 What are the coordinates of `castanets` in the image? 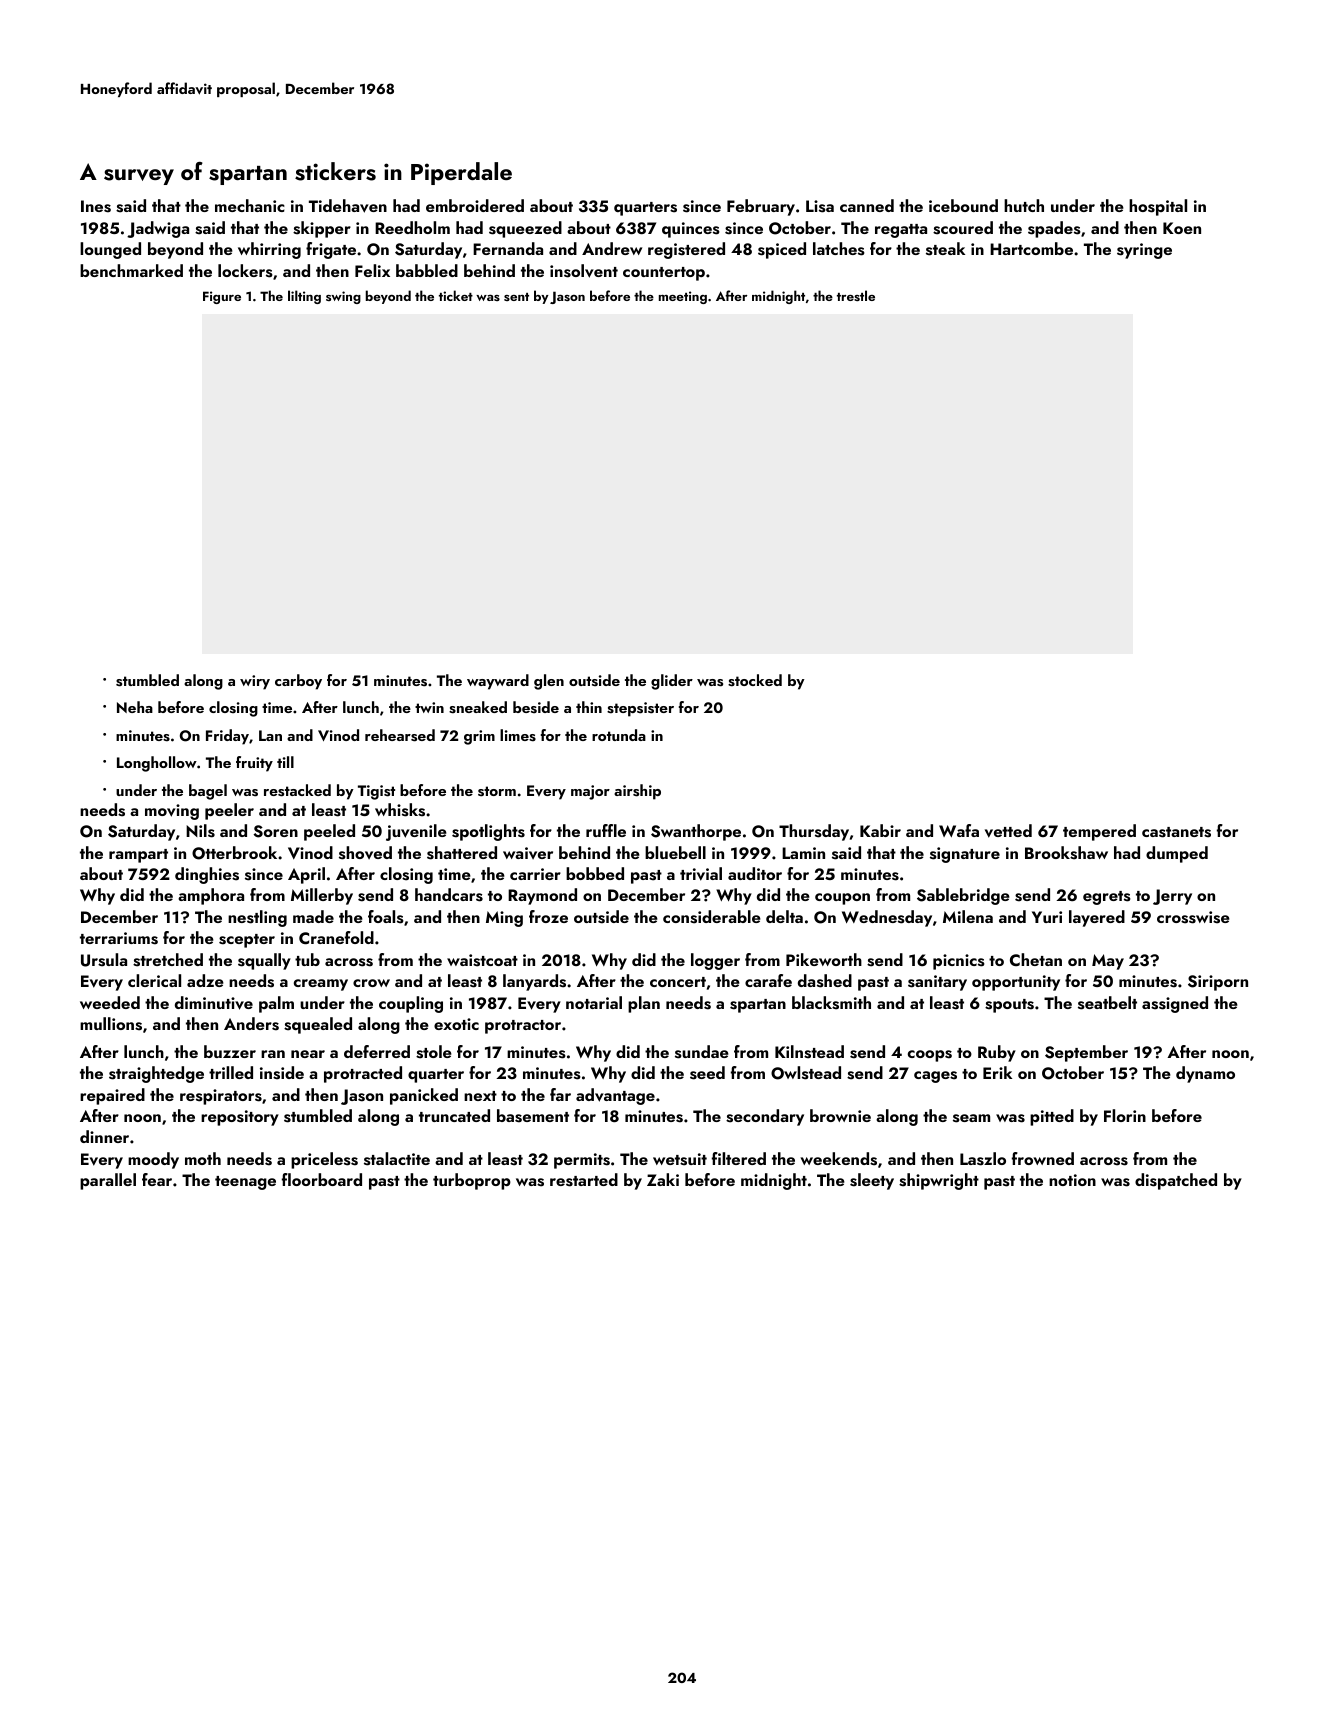 It's located at (1176, 832).
